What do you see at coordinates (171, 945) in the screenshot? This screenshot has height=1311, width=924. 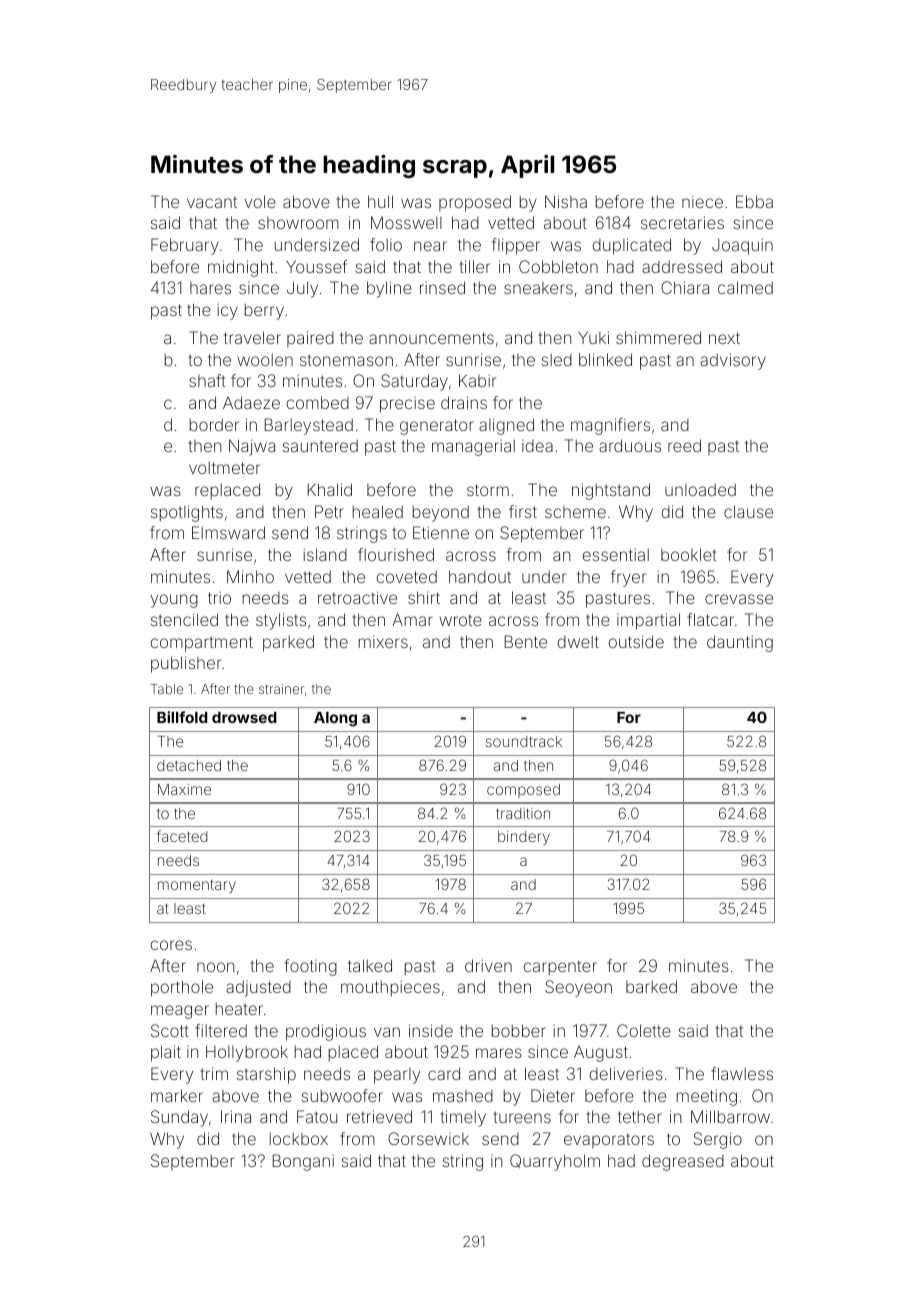 I see `cores` at bounding box center [171, 945].
